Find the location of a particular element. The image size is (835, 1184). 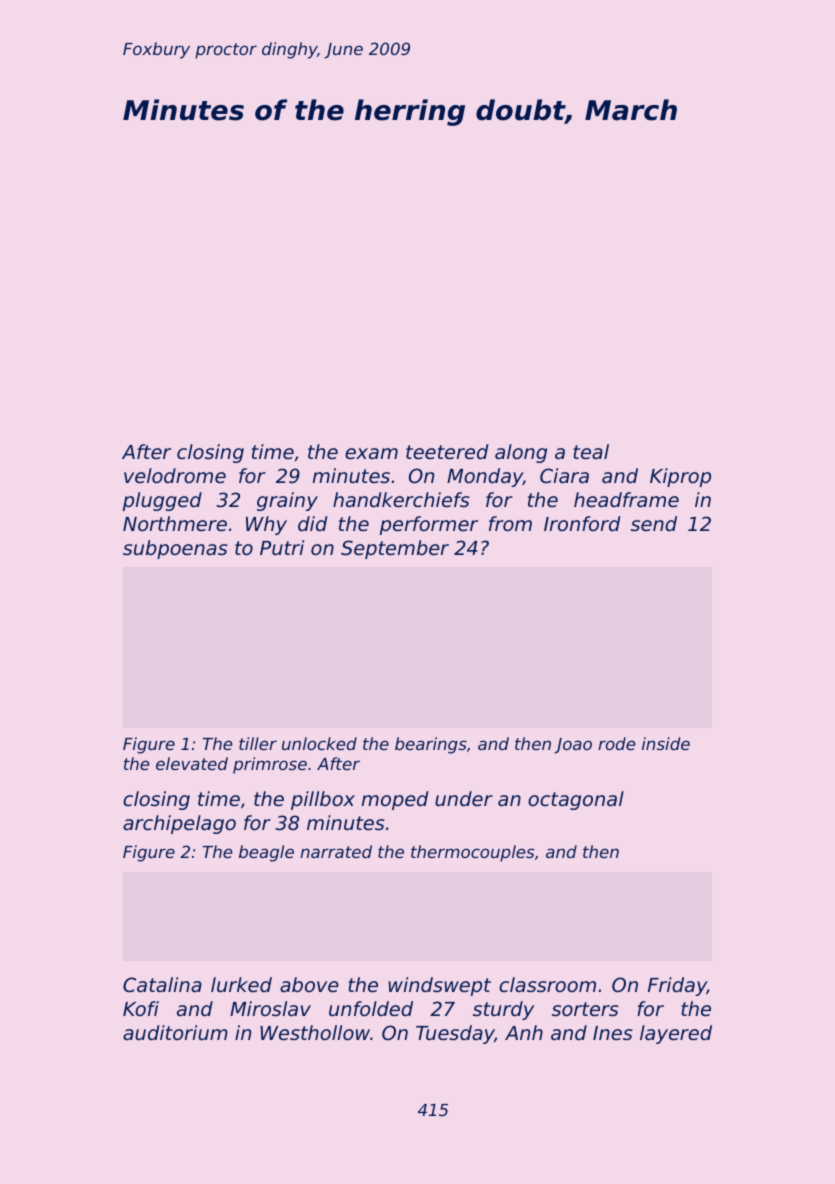

Monday is located at coordinates (485, 477).
